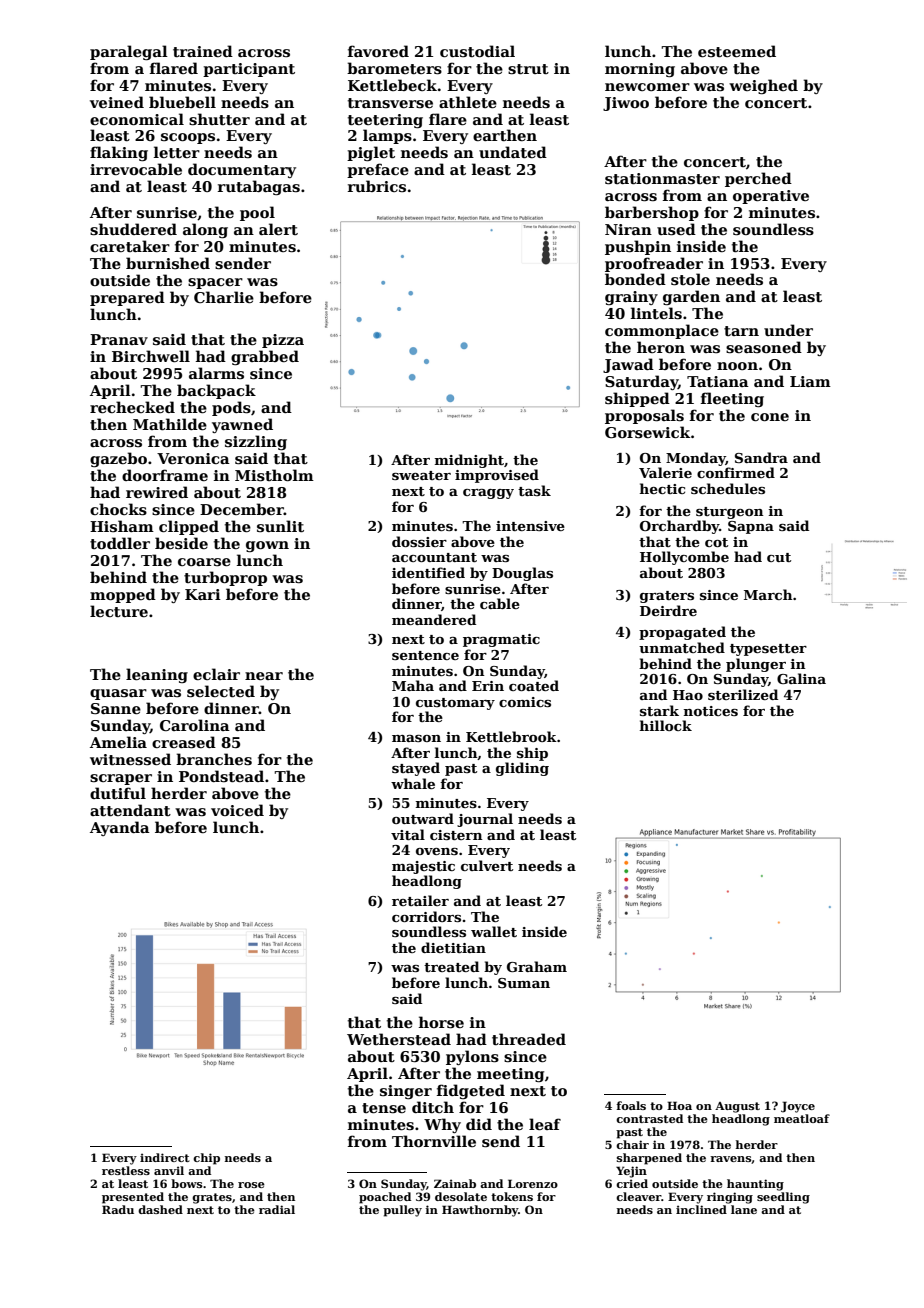  Describe the element at coordinates (126, 1170) in the screenshot. I see `restless` at that location.
